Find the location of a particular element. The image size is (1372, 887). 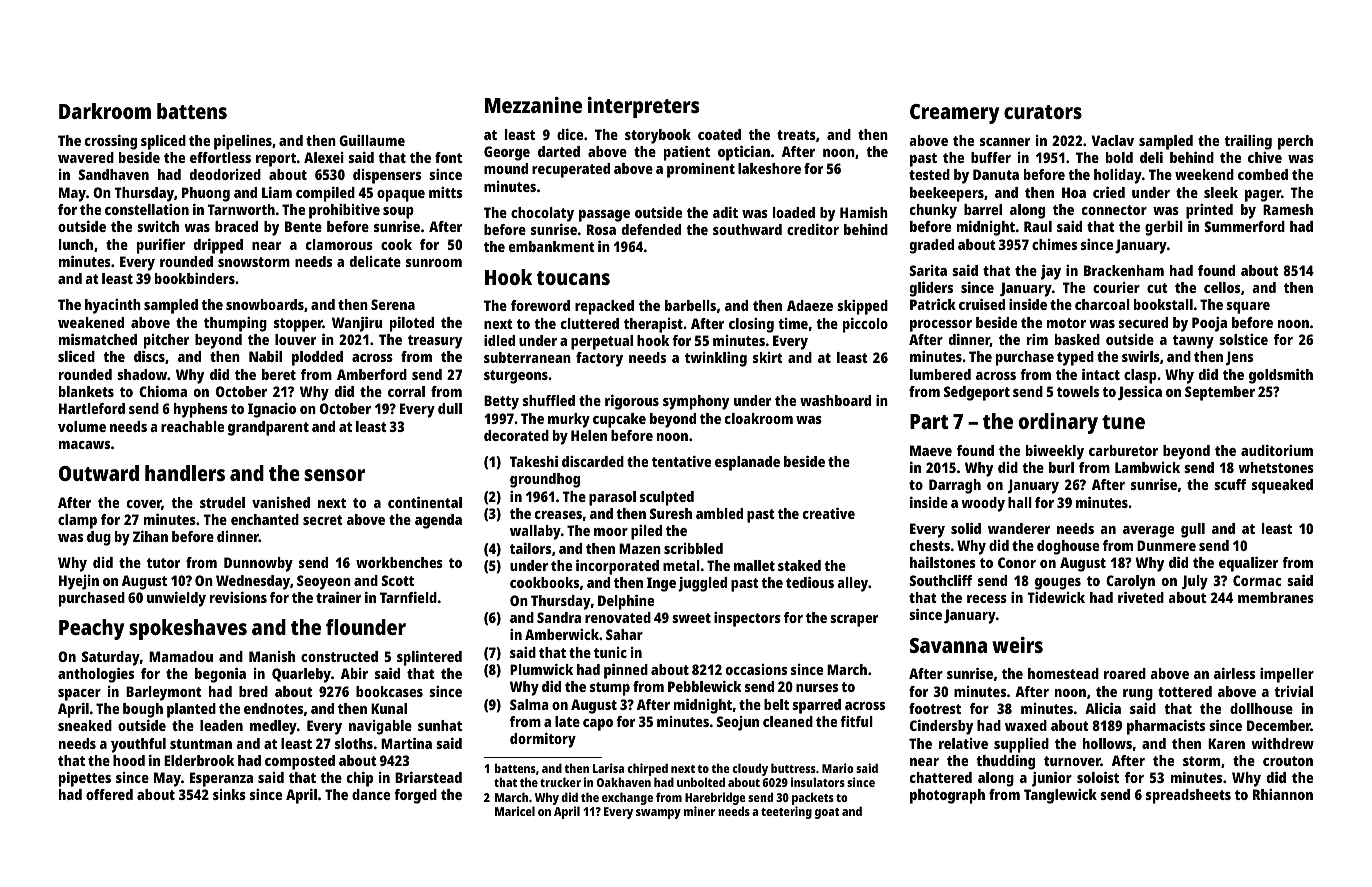

Sedgeport is located at coordinates (977, 393).
